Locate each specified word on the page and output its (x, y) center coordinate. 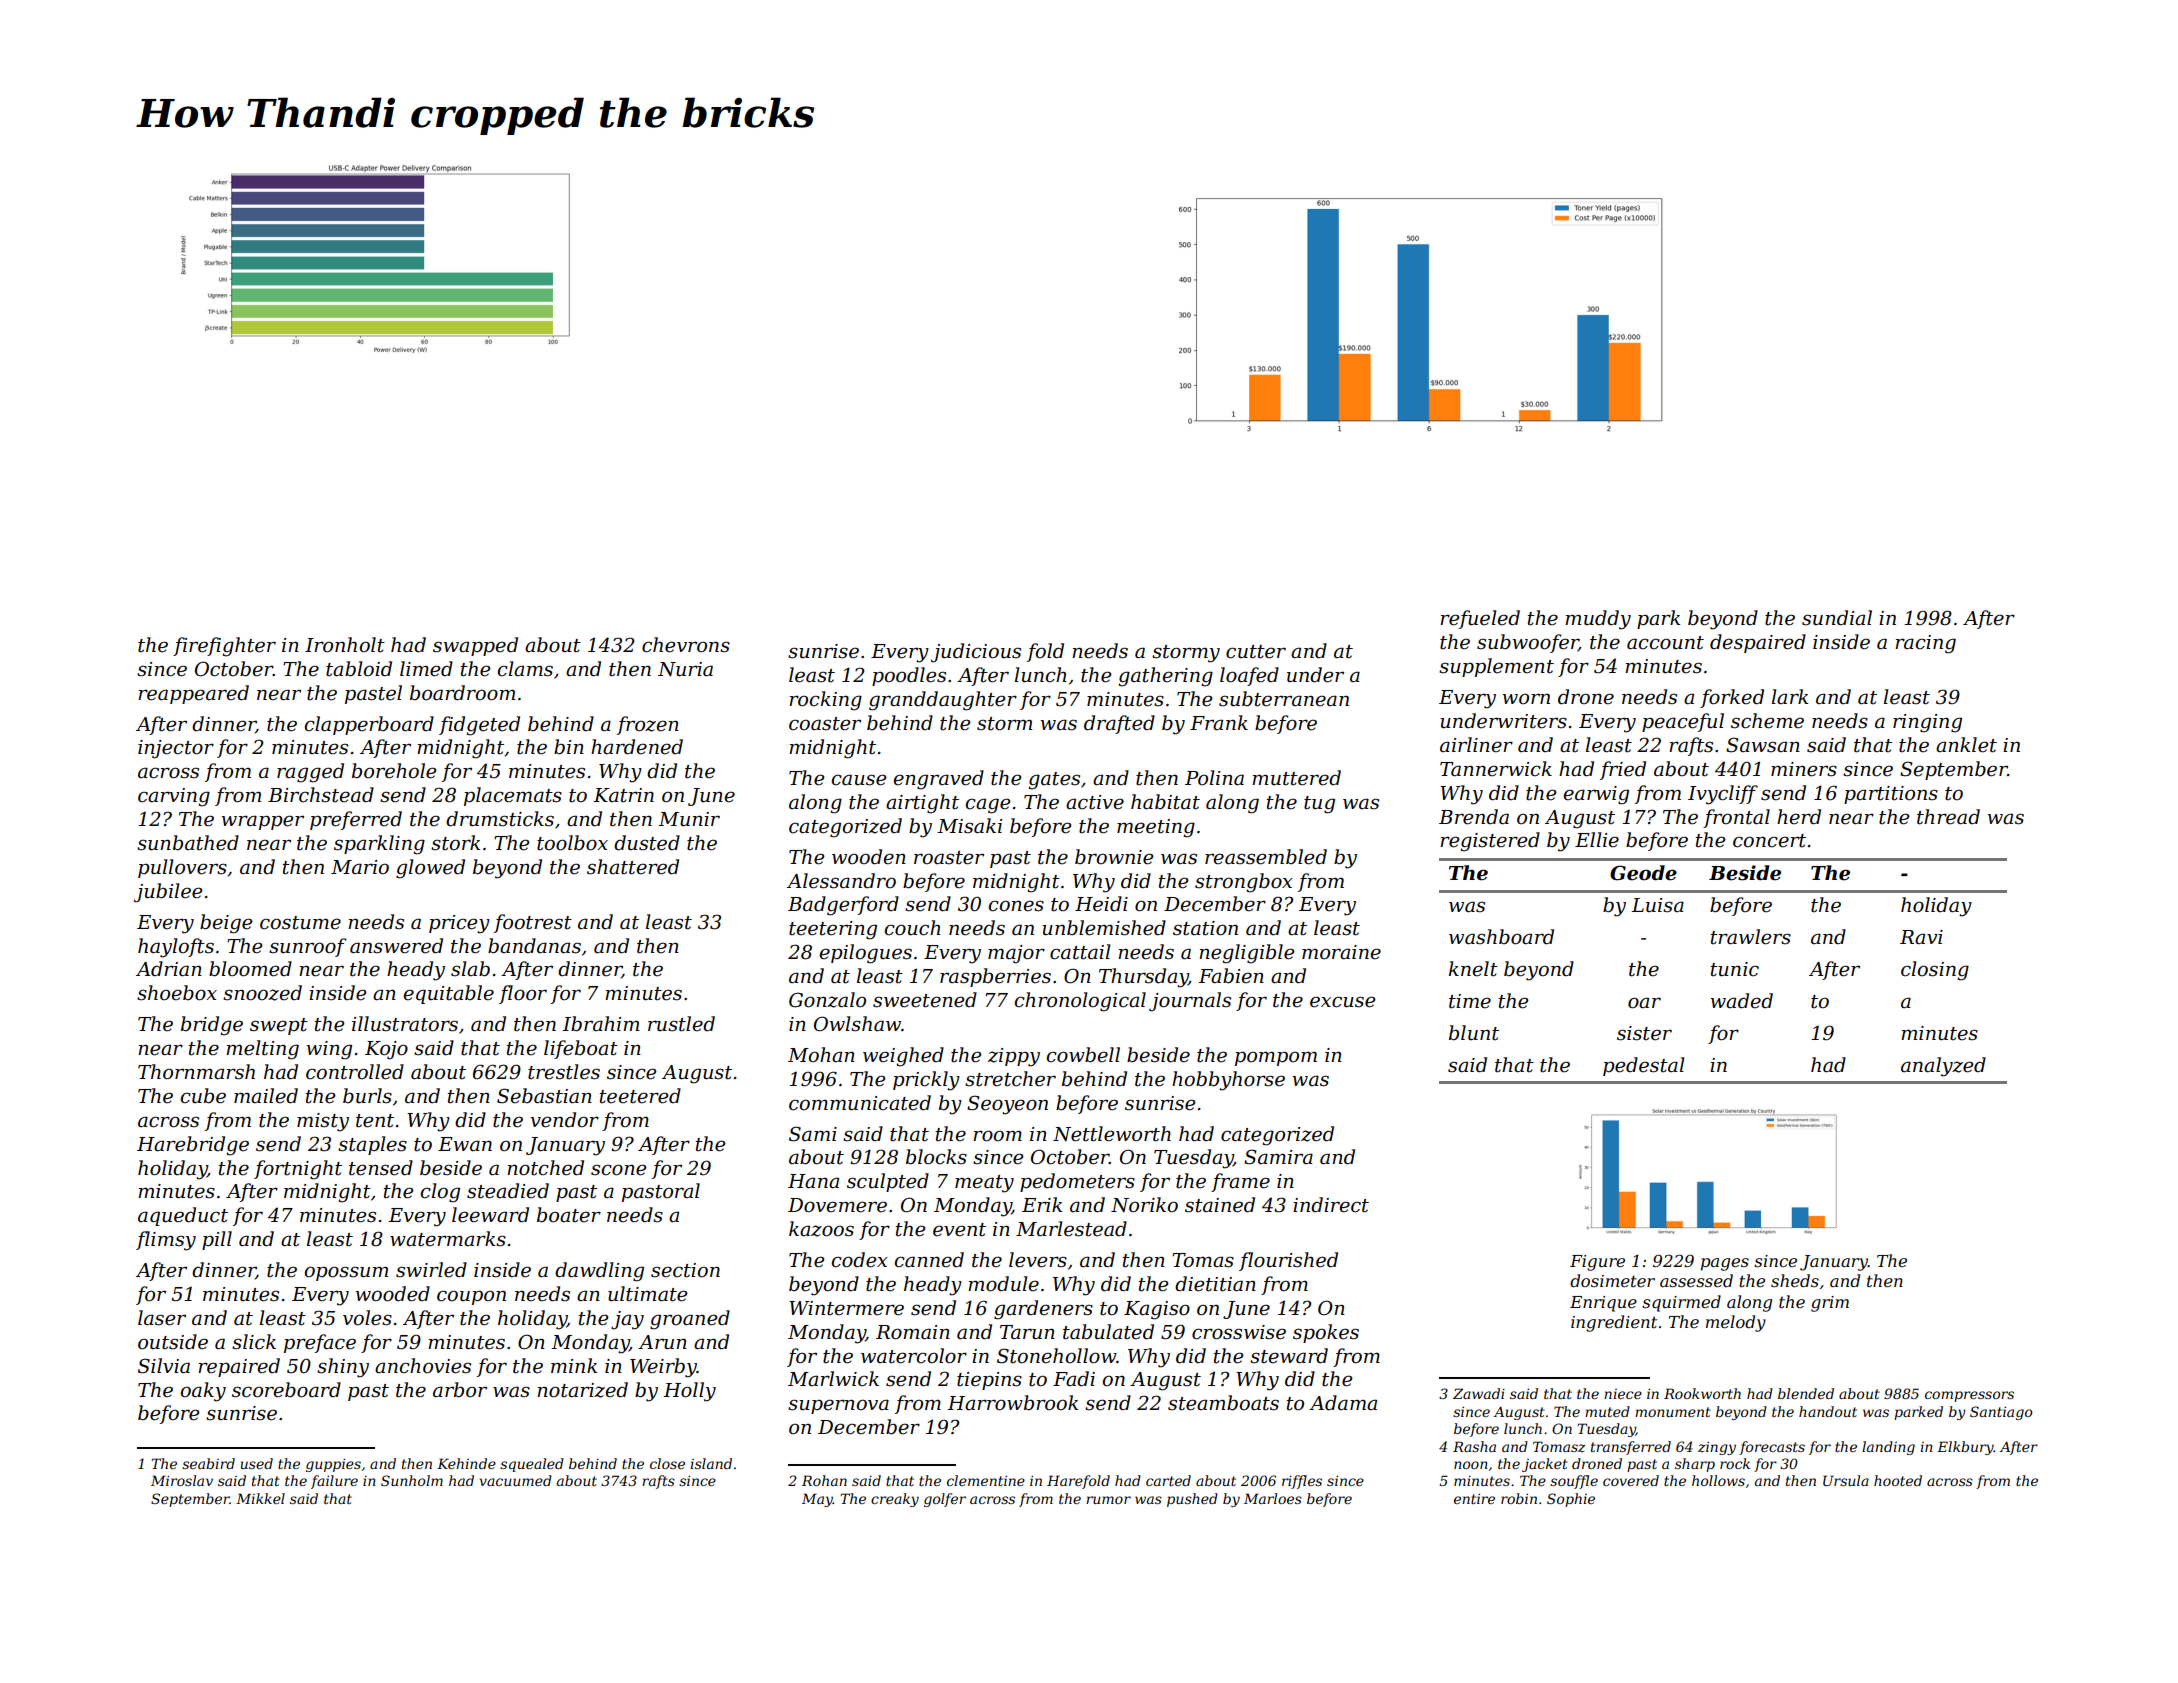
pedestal (1643, 1066)
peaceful (1683, 722)
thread (1948, 817)
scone (619, 1170)
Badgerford (843, 906)
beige (226, 924)
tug (1319, 805)
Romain (913, 1332)
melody (1736, 1323)
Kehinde (466, 1463)
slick (254, 1342)
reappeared (193, 694)
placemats (513, 796)
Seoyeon (1007, 1105)
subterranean (1284, 699)
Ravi (1921, 937)
